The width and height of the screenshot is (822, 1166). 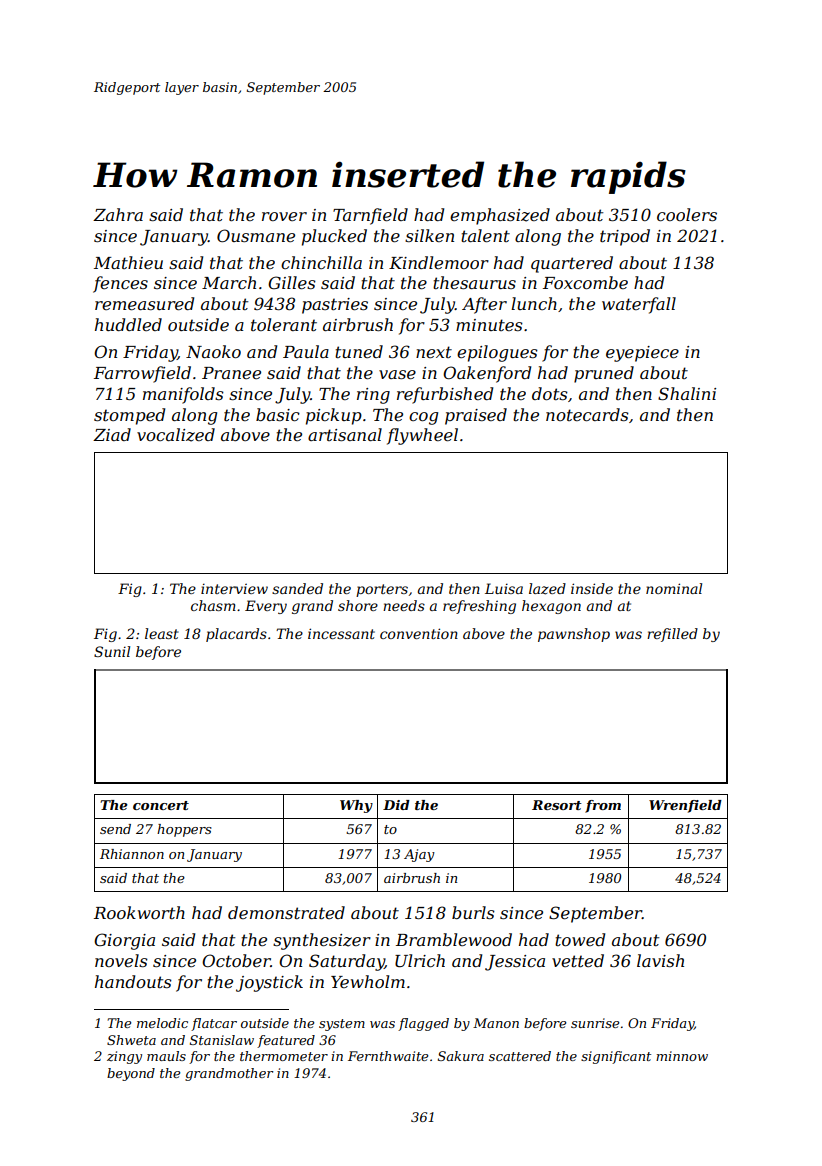 I want to click on Kindlemoor, so click(x=439, y=262).
